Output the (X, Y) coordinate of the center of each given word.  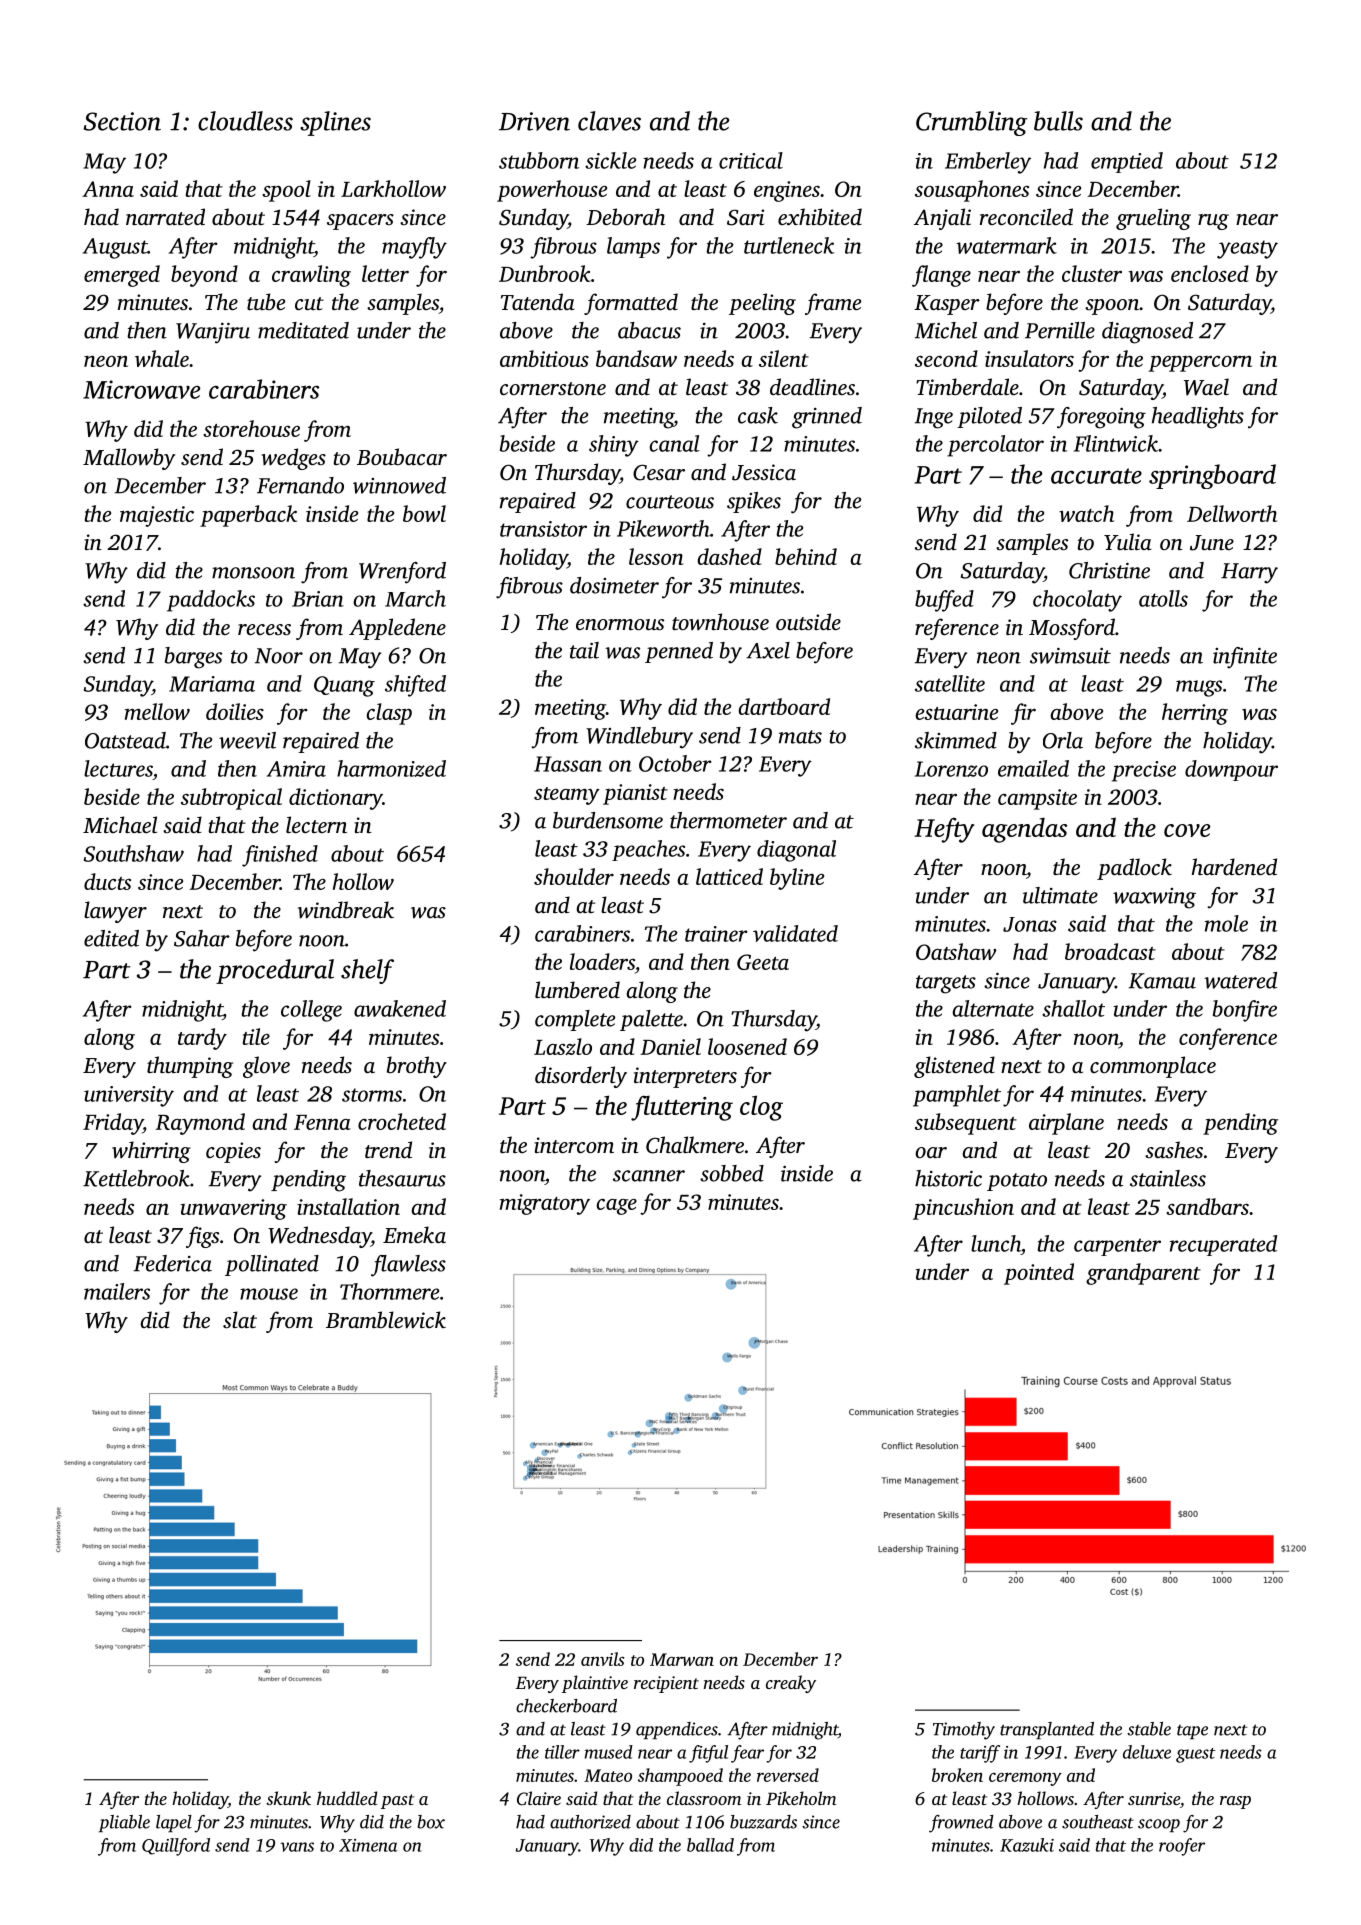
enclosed (1210, 273)
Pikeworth (663, 528)
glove (266, 1067)
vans (297, 1847)
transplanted (1047, 1730)
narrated (165, 216)
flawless (408, 1266)
